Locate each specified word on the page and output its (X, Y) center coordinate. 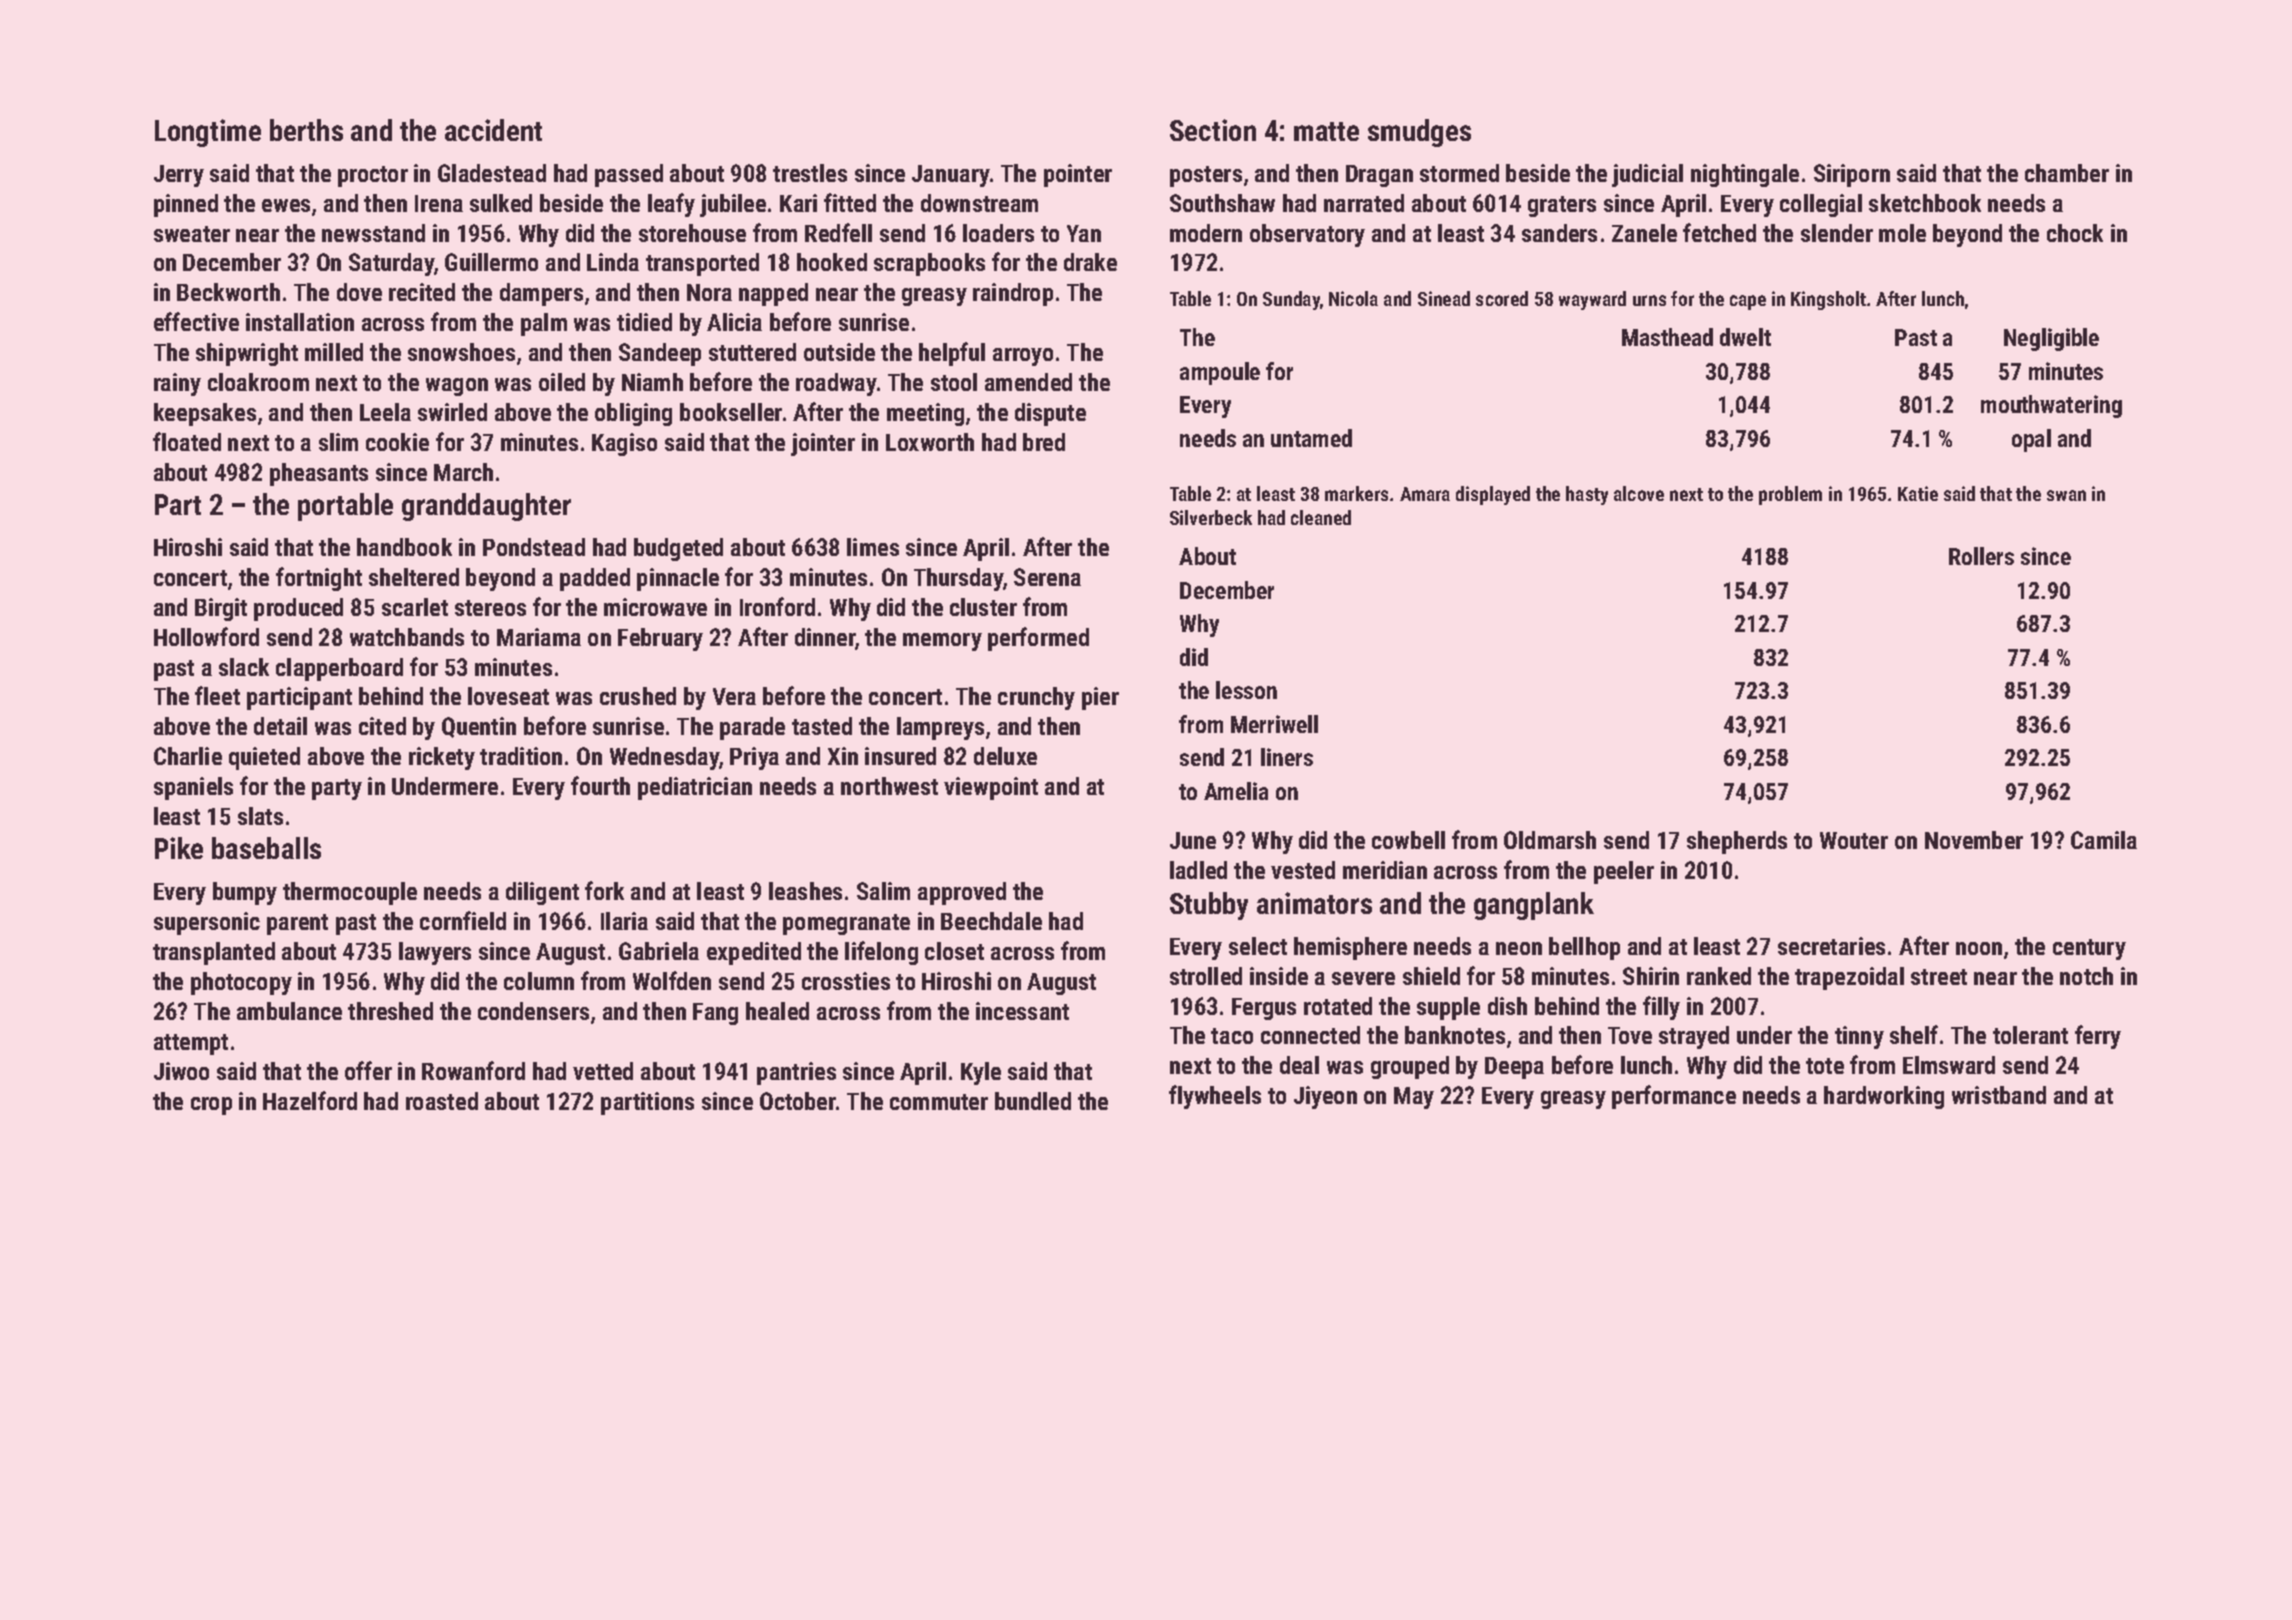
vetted (603, 1071)
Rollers (1981, 556)
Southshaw (1222, 203)
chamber (2067, 173)
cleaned (1321, 517)
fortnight (319, 579)
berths (306, 130)
